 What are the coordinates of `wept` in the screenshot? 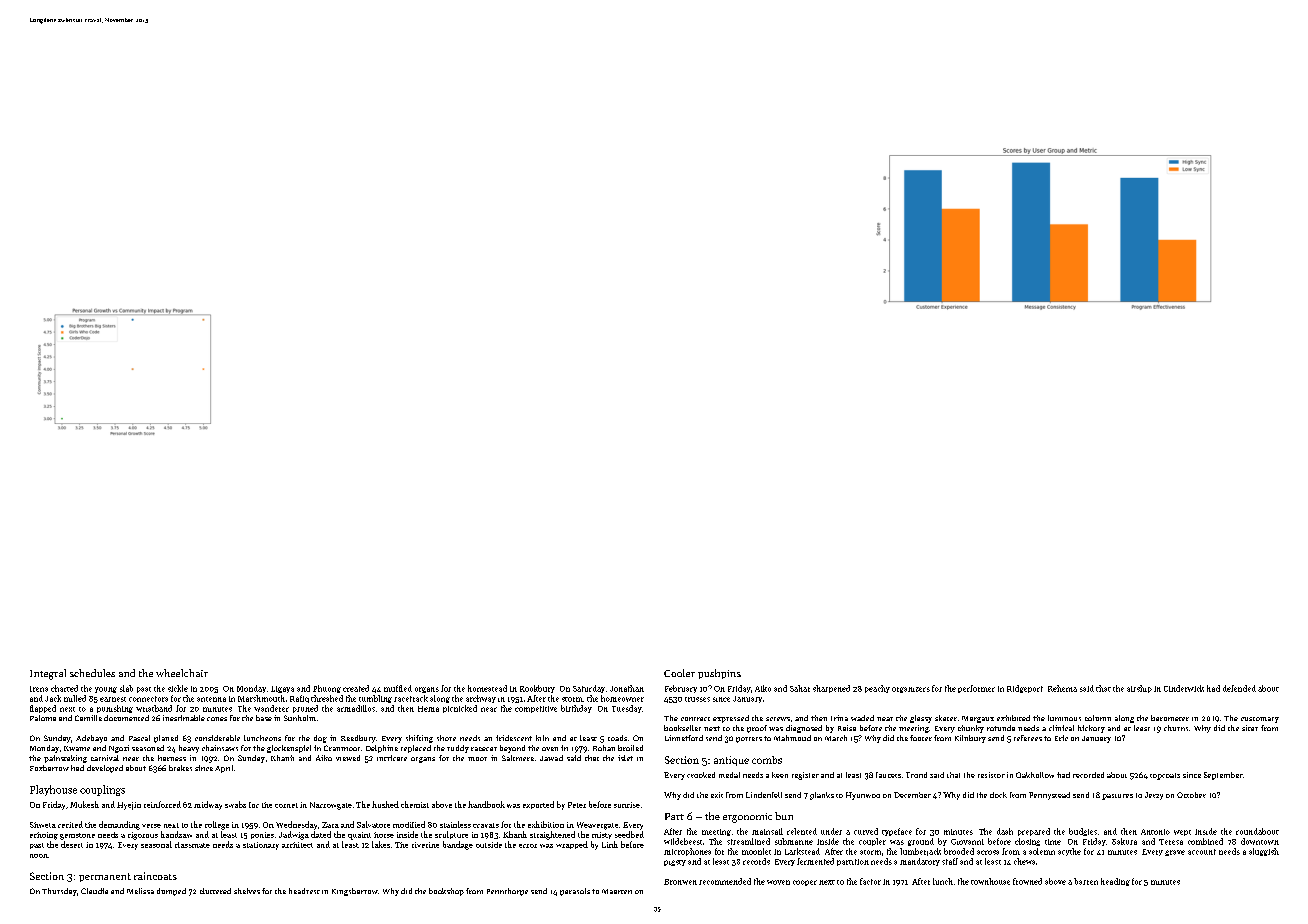 It's located at (1182, 833).
